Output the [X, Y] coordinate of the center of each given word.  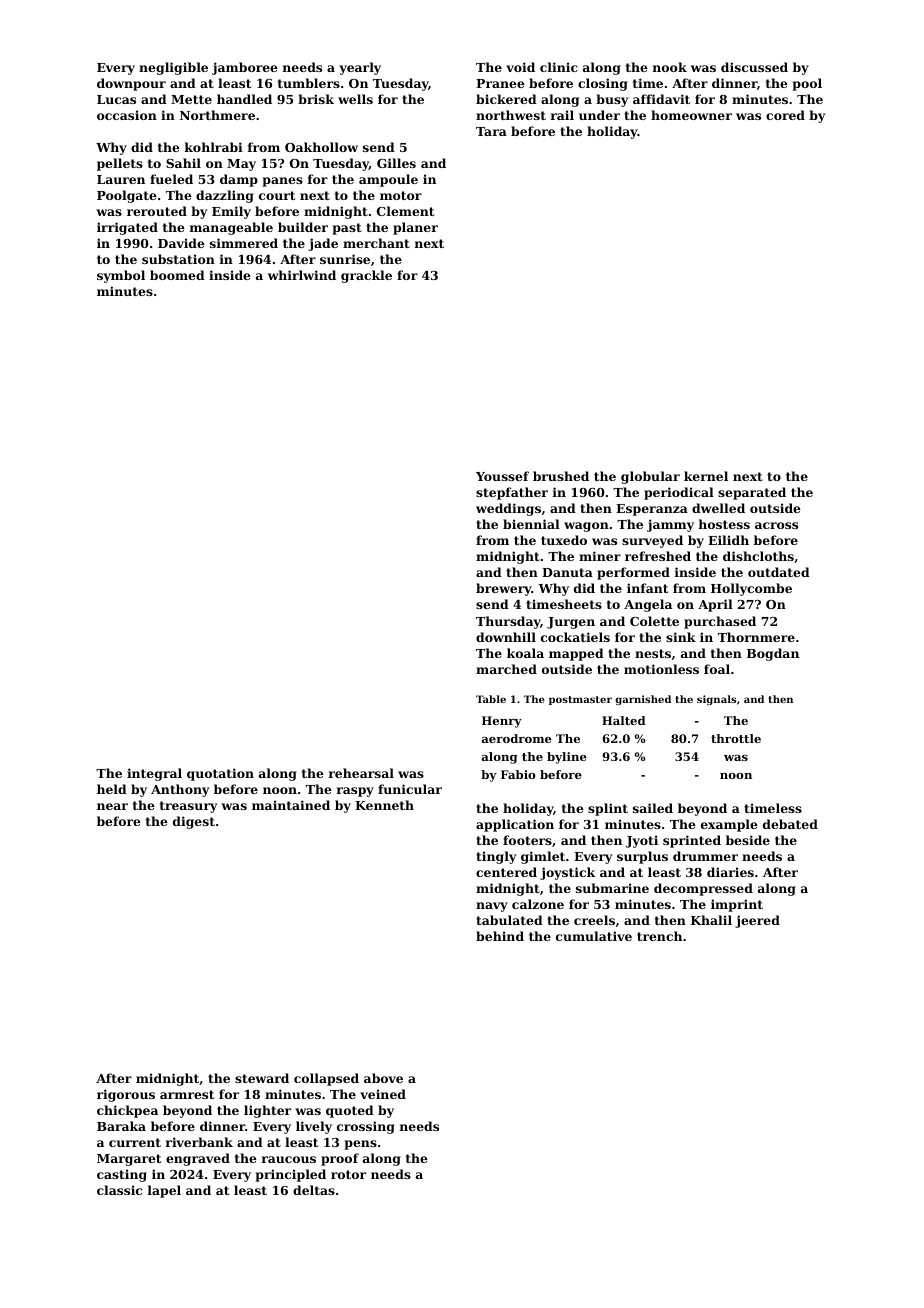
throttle [736, 738]
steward [262, 1078]
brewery [504, 589]
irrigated [127, 228]
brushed [561, 476]
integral [154, 774]
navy [492, 907]
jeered [757, 921]
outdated [779, 572]
